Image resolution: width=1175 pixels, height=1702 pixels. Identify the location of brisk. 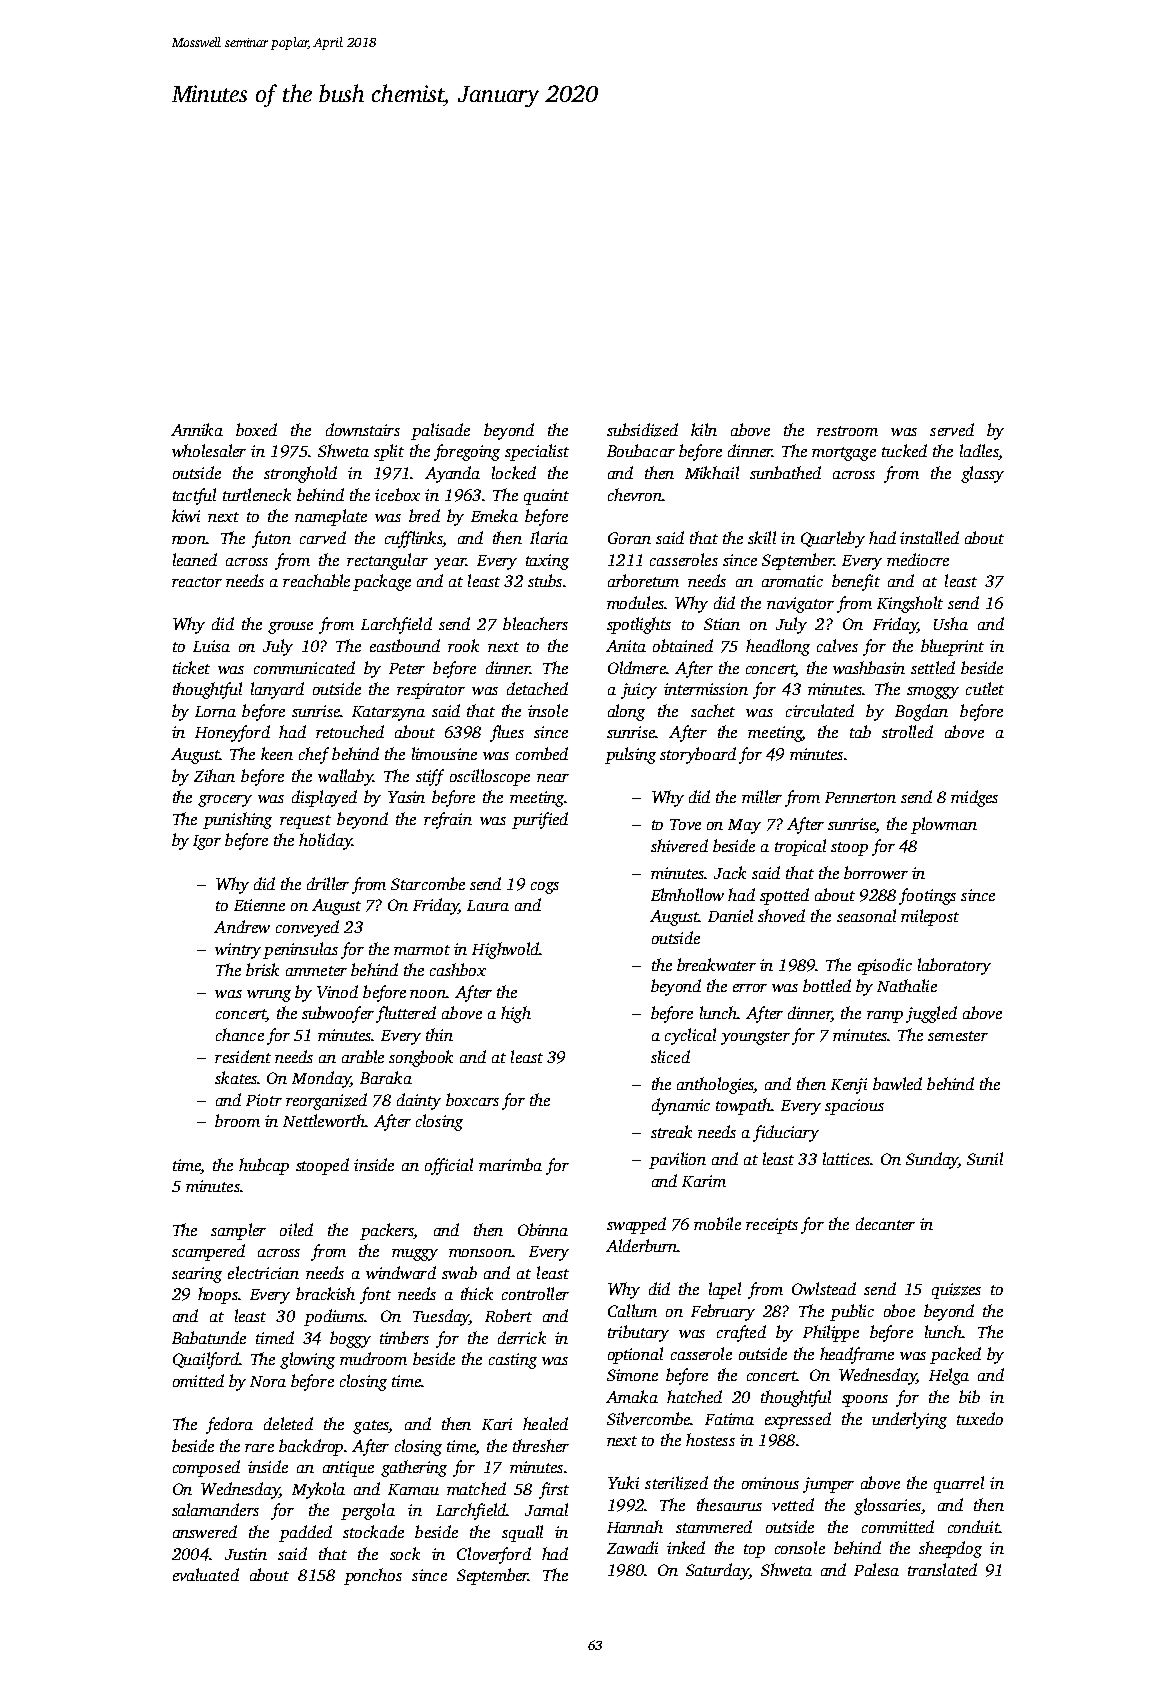
(262, 969).
